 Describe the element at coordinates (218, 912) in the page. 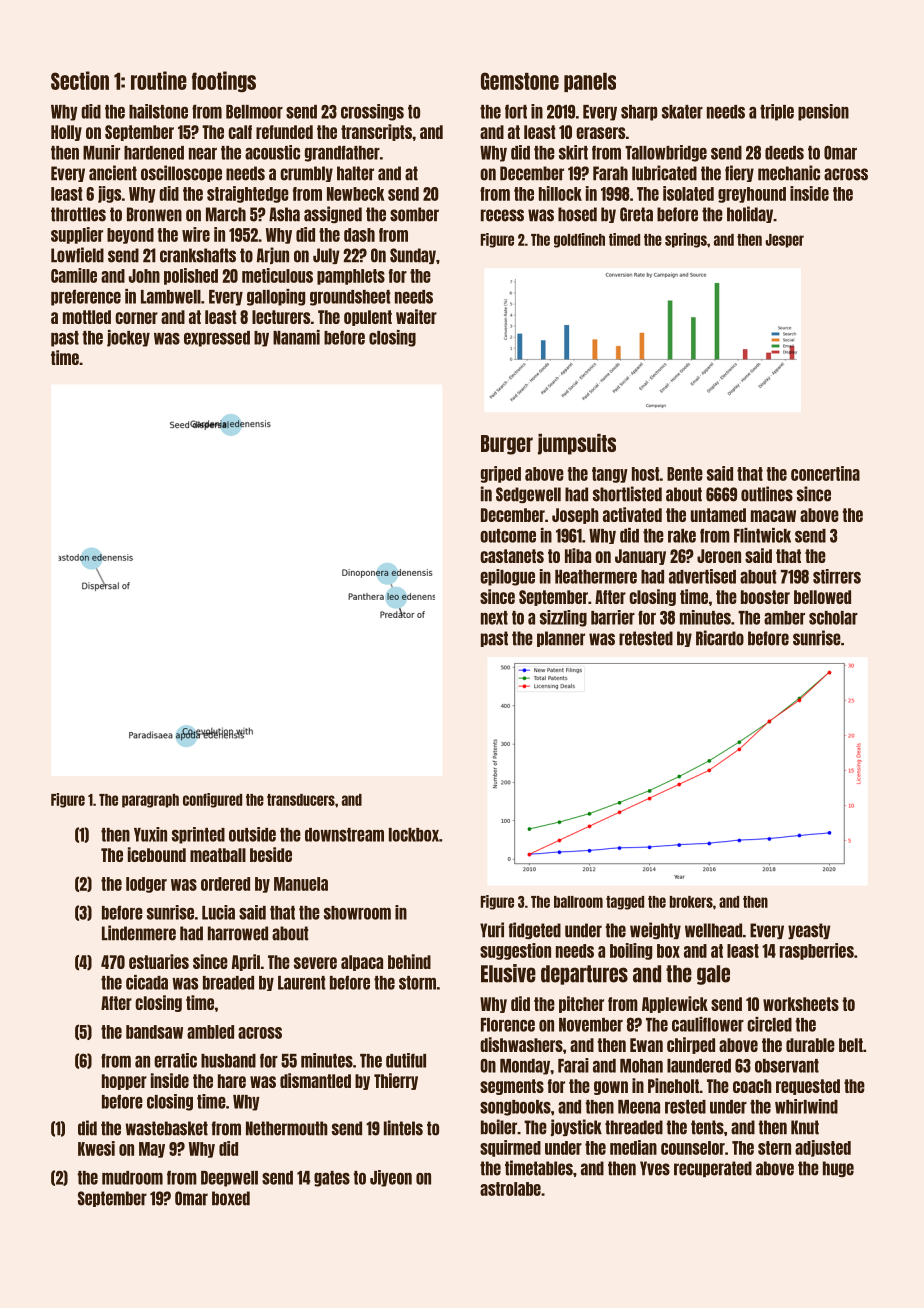

I see `Lucia` at that location.
